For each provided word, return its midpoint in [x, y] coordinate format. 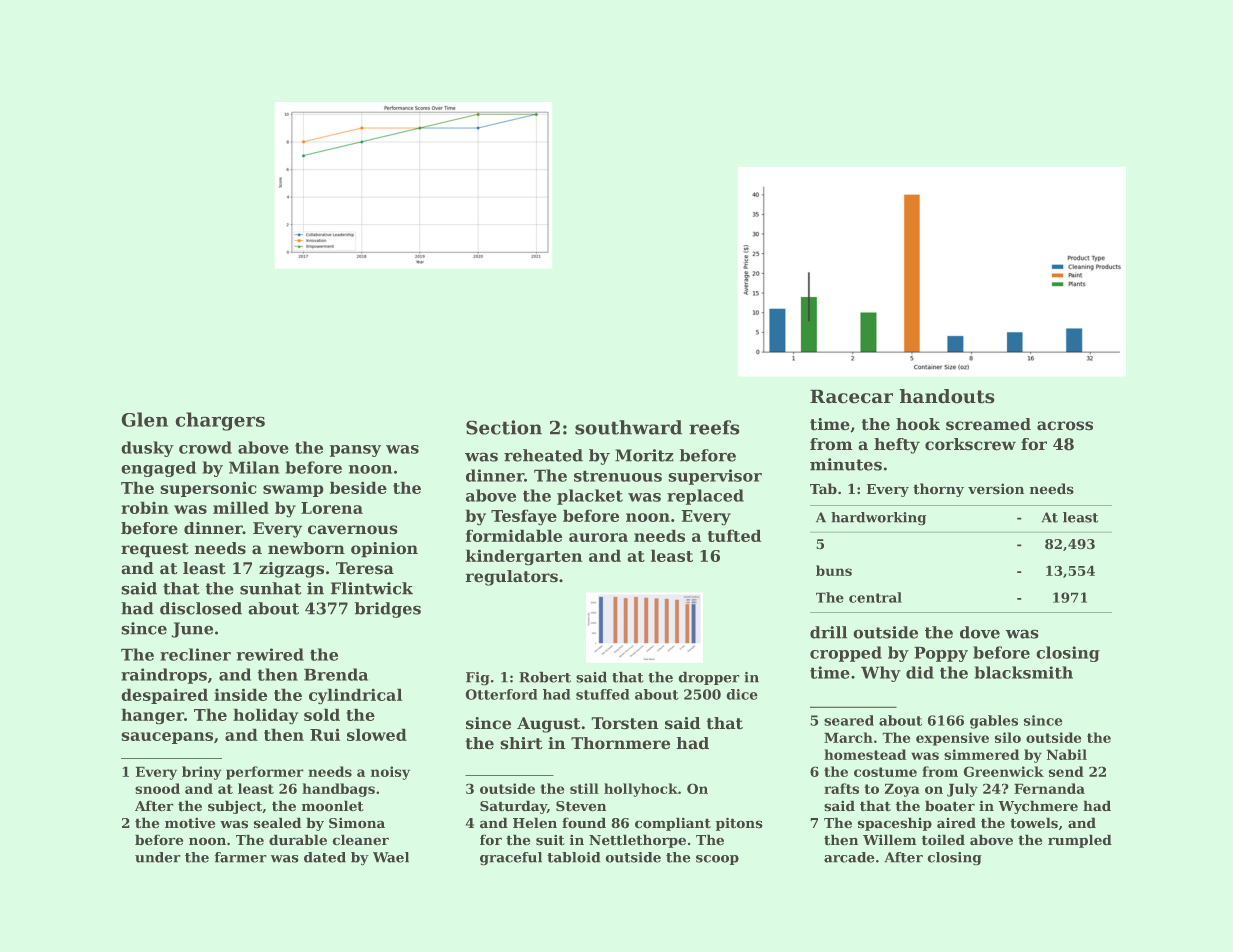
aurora [598, 537]
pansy [355, 451]
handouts [947, 396]
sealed [277, 823]
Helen [535, 823]
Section [504, 427]
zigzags [291, 570]
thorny [938, 490]
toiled [943, 840]
